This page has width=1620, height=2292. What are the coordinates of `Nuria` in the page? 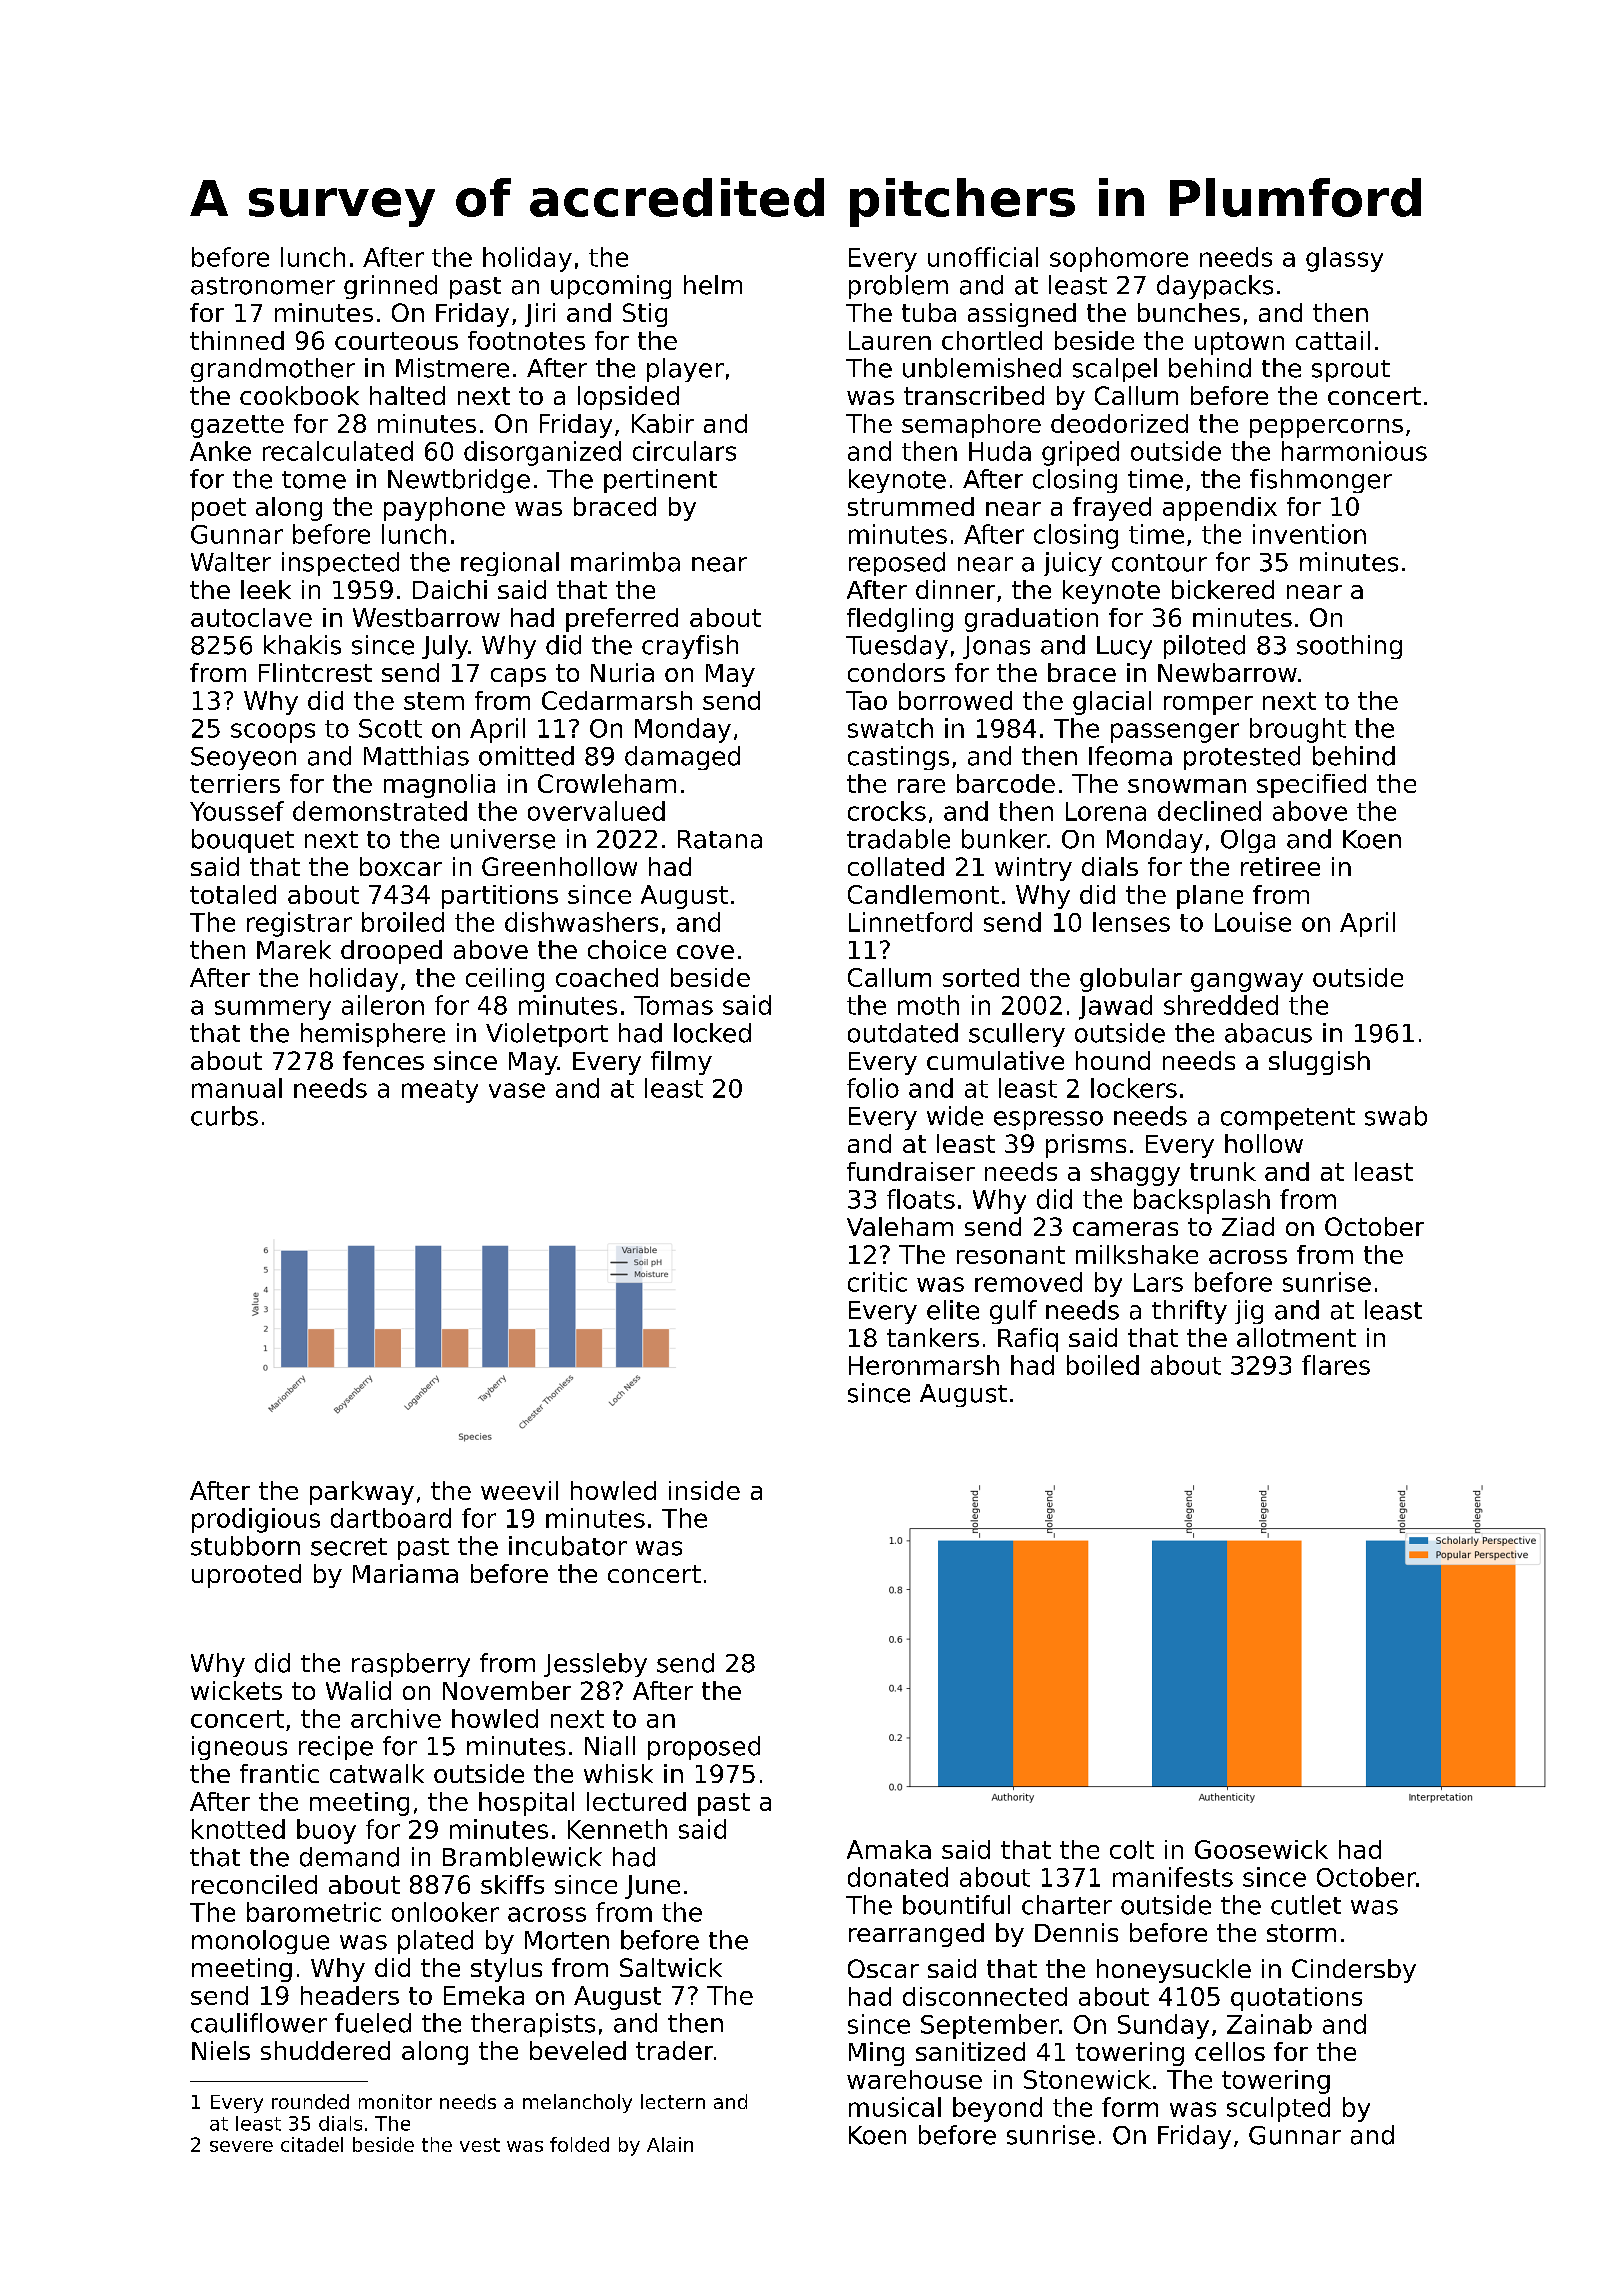 It's located at (622, 672).
